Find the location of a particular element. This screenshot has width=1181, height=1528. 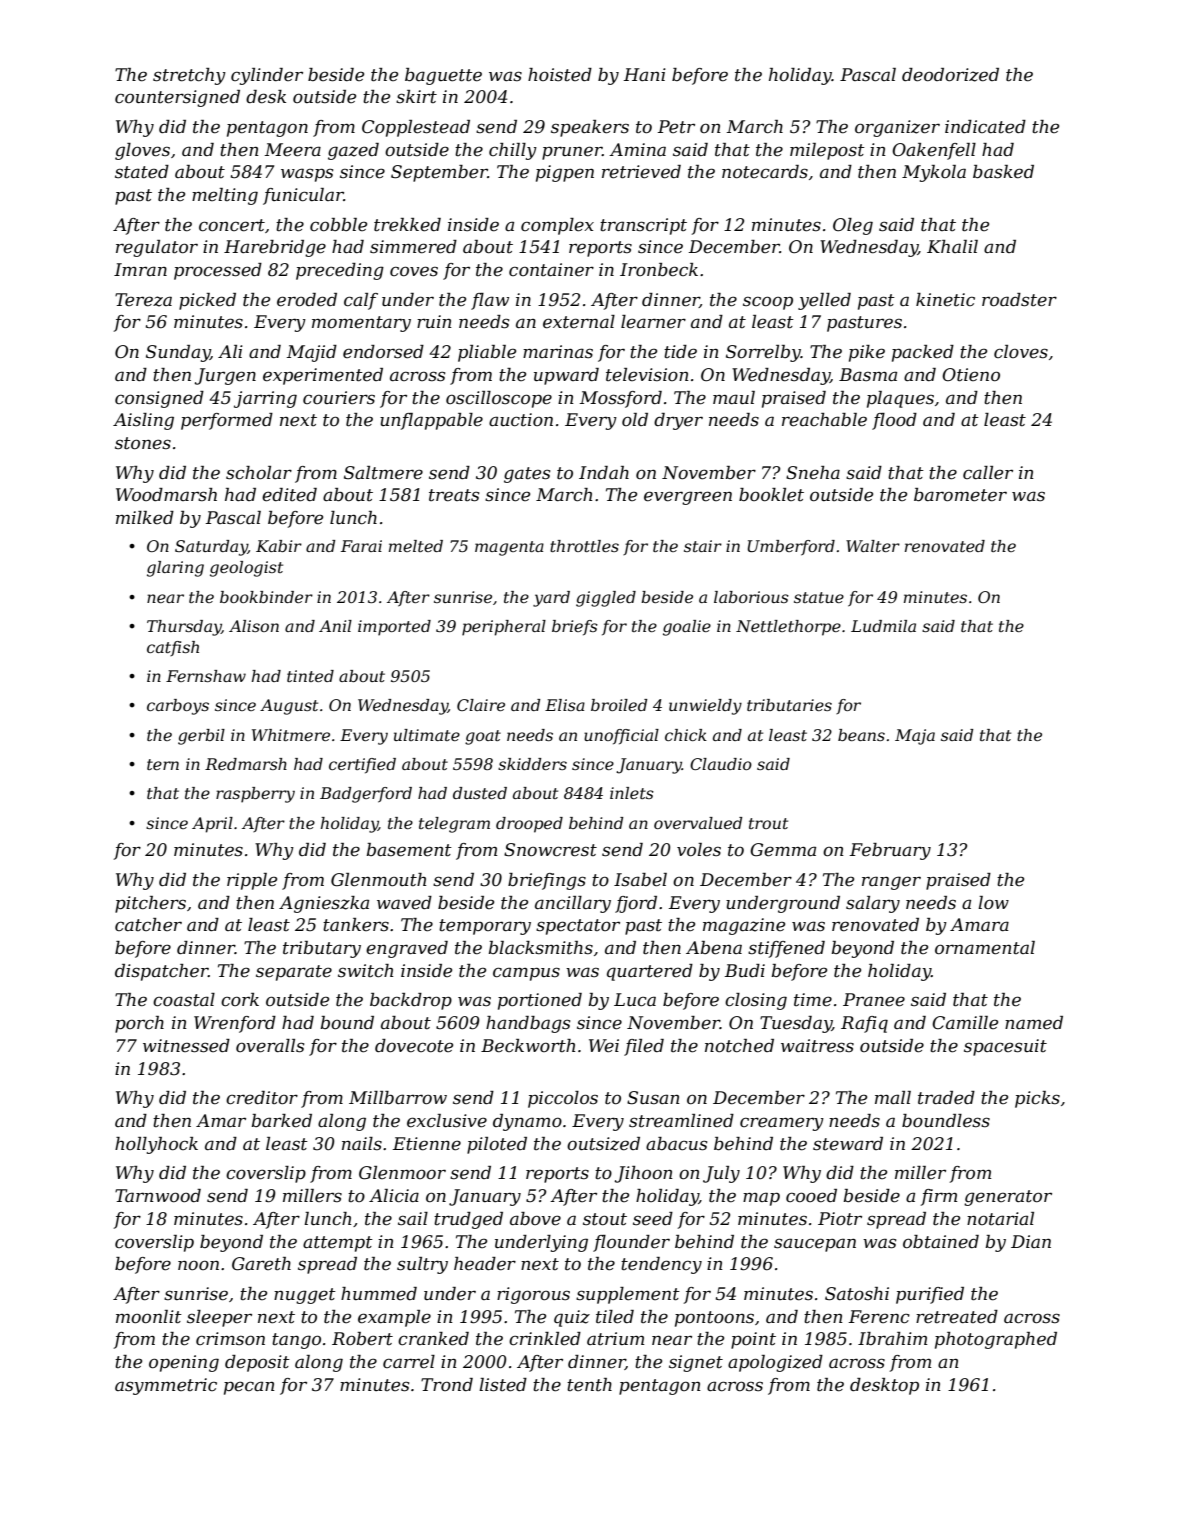

Hani is located at coordinates (645, 74).
